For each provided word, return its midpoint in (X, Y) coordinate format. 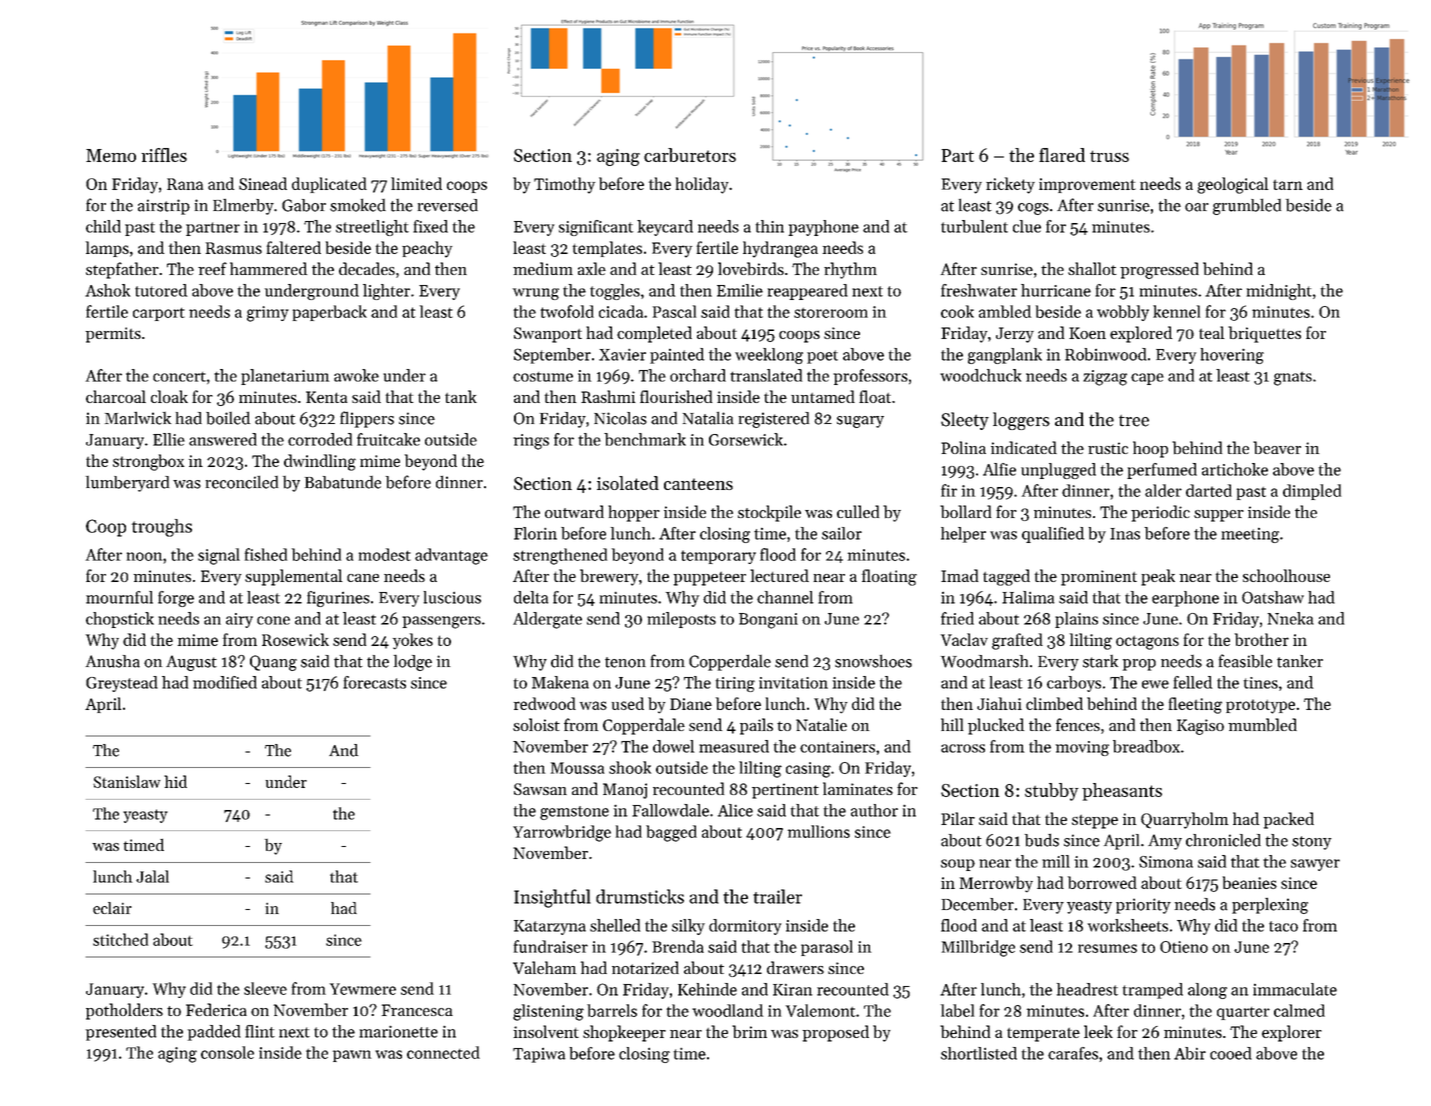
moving (1082, 748)
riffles (164, 155)
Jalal (152, 876)
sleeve (265, 988)
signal (219, 556)
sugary (860, 422)
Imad (959, 575)
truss (1109, 156)
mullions (819, 831)
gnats (1293, 379)
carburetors (690, 155)
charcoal (116, 396)
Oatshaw (1273, 597)
